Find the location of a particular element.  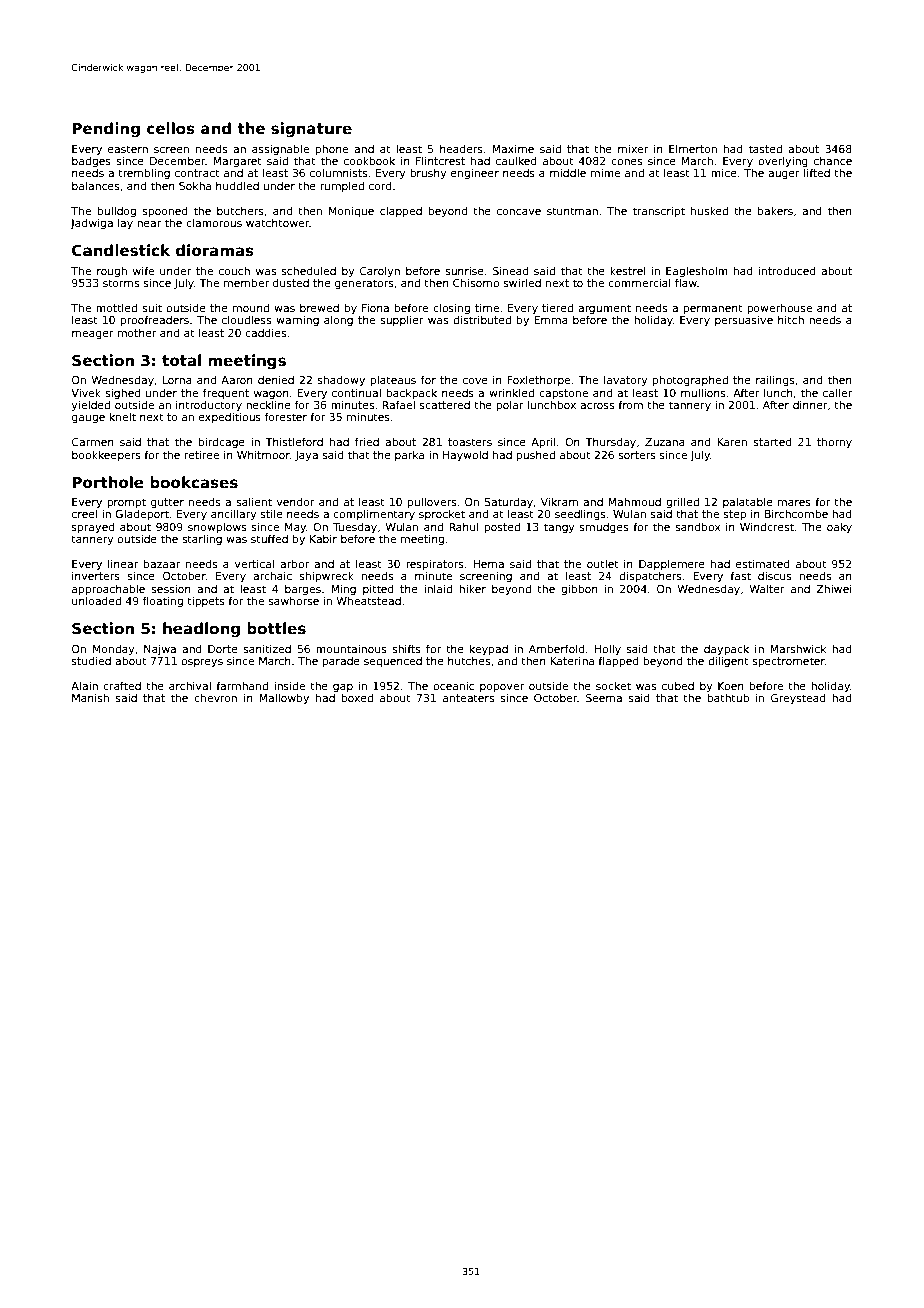

clamorous is located at coordinates (214, 222).
